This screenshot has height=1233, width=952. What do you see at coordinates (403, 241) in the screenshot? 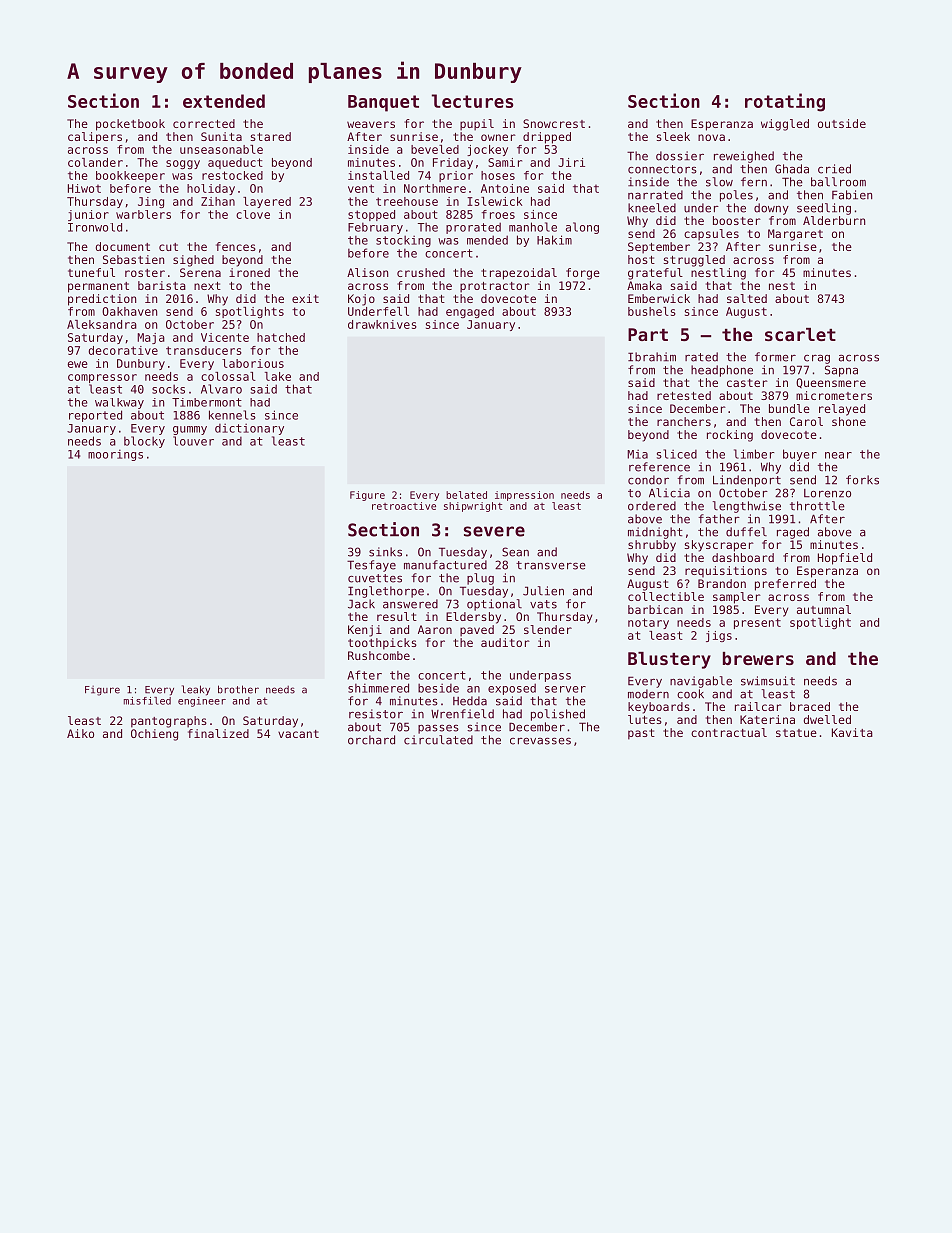
I see `stocking` at bounding box center [403, 241].
